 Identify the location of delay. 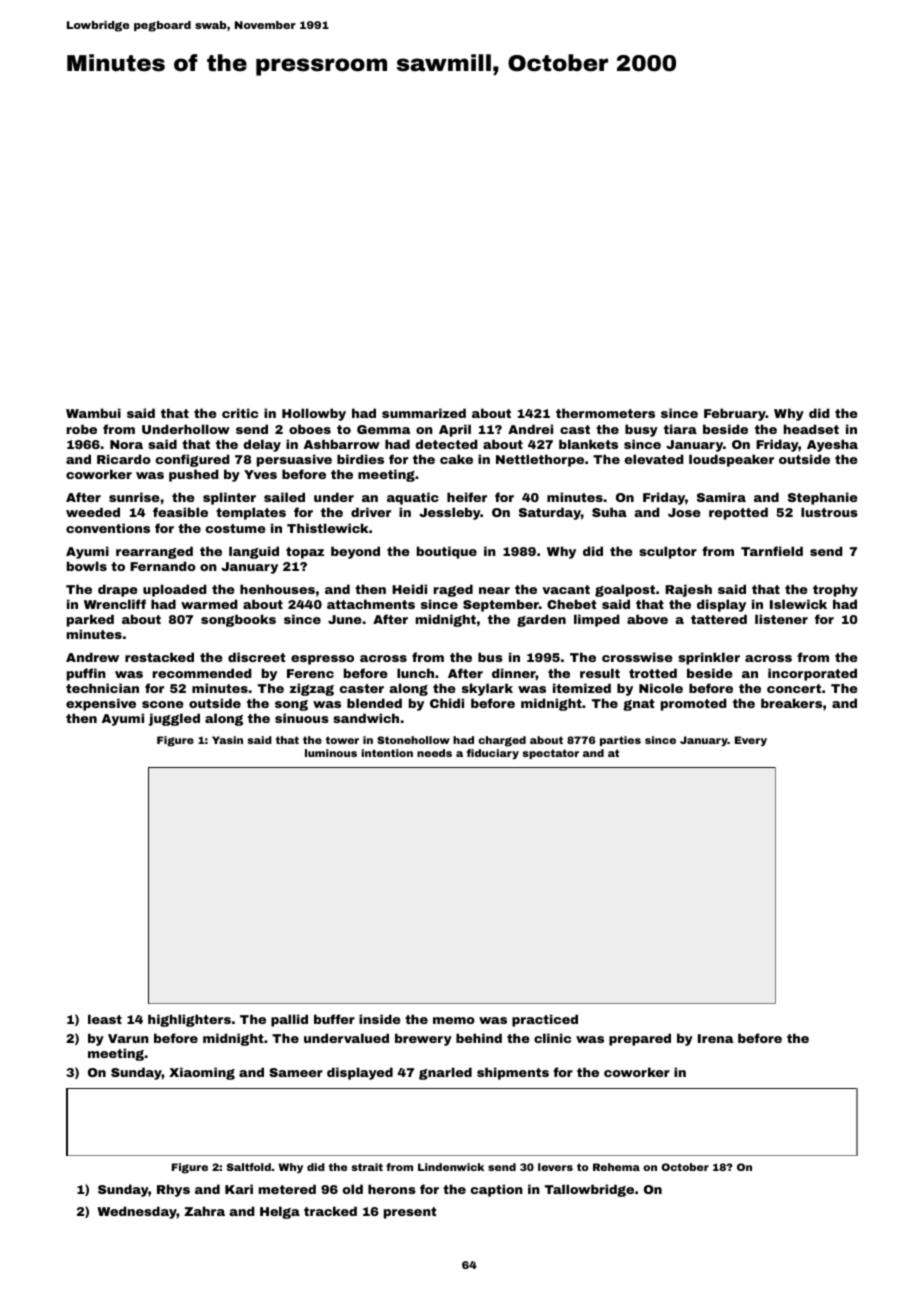
(262, 445).
